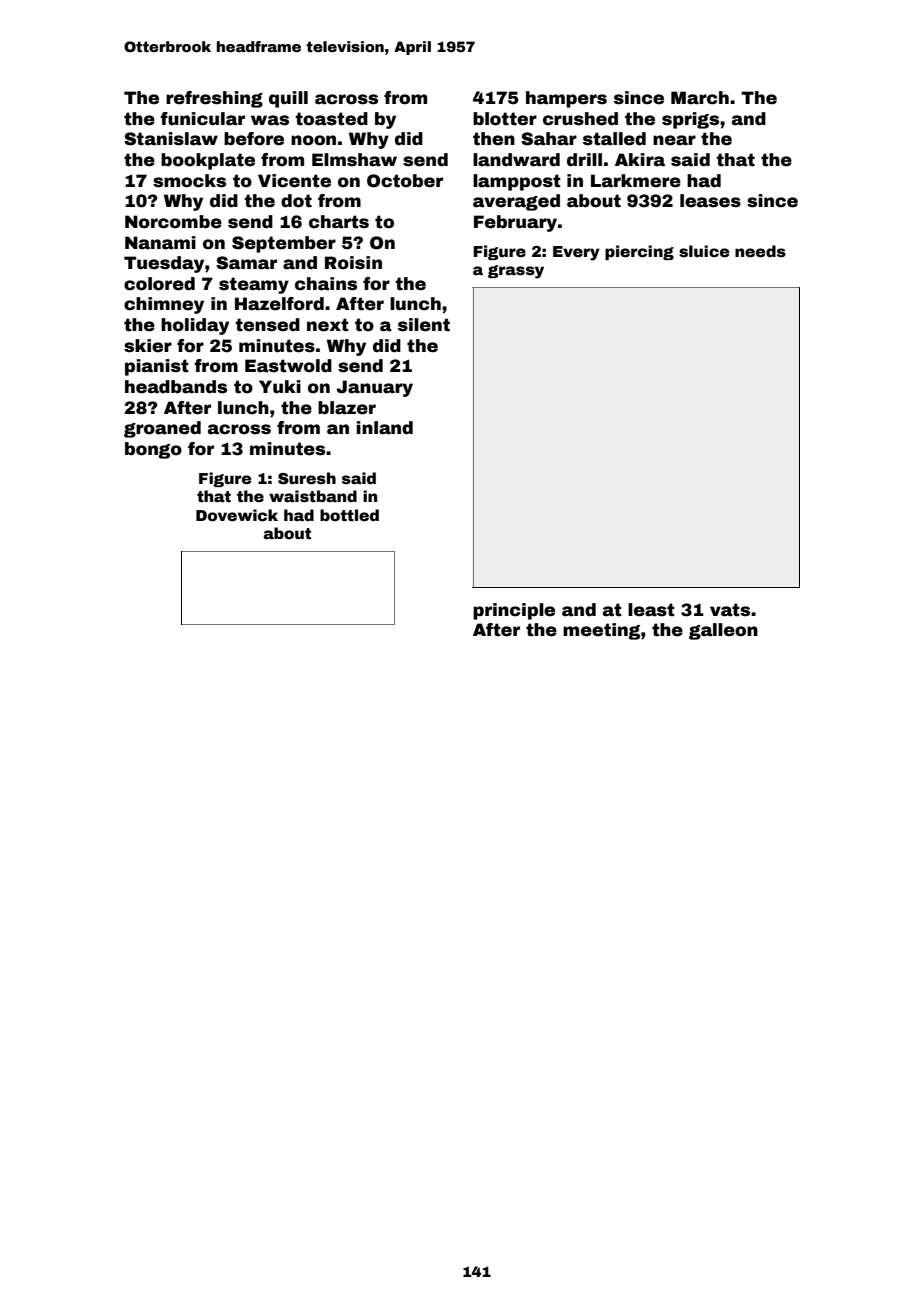 The width and height of the screenshot is (924, 1308). I want to click on Akira, so click(640, 160).
